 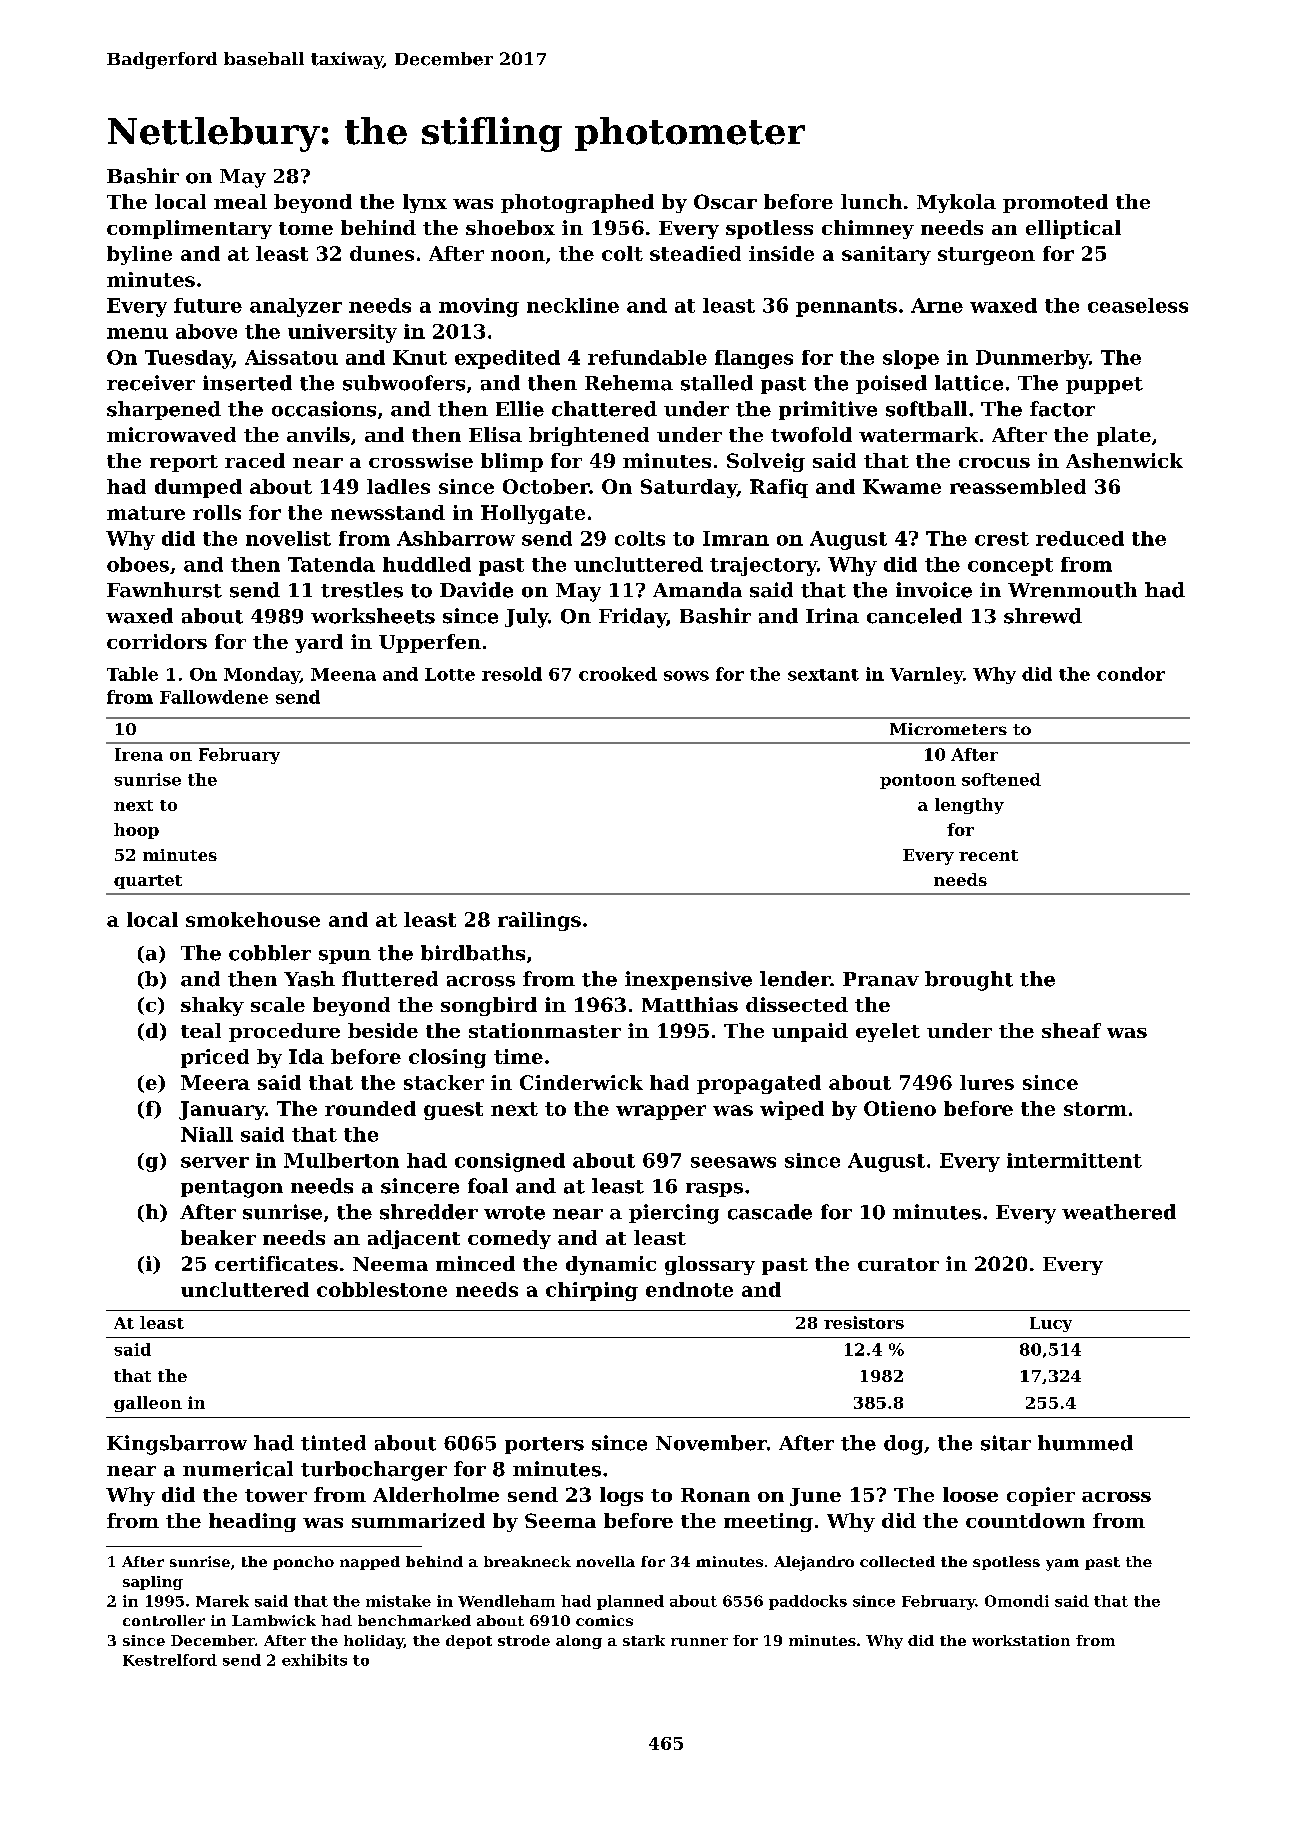 I want to click on dunes, so click(x=382, y=253).
